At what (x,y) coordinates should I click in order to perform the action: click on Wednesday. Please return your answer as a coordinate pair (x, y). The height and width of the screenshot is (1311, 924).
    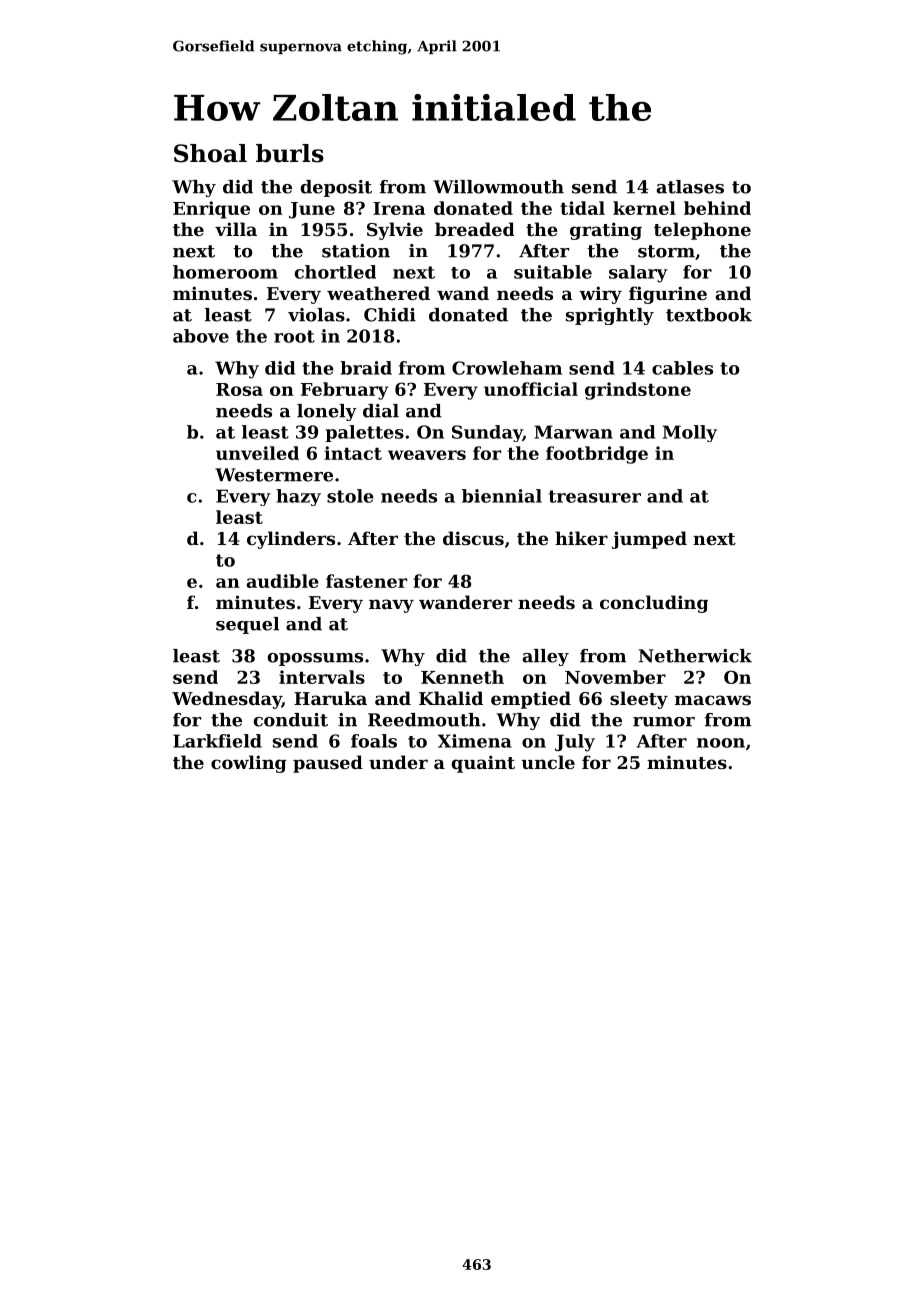
    Looking at the image, I should click on (227, 700).
